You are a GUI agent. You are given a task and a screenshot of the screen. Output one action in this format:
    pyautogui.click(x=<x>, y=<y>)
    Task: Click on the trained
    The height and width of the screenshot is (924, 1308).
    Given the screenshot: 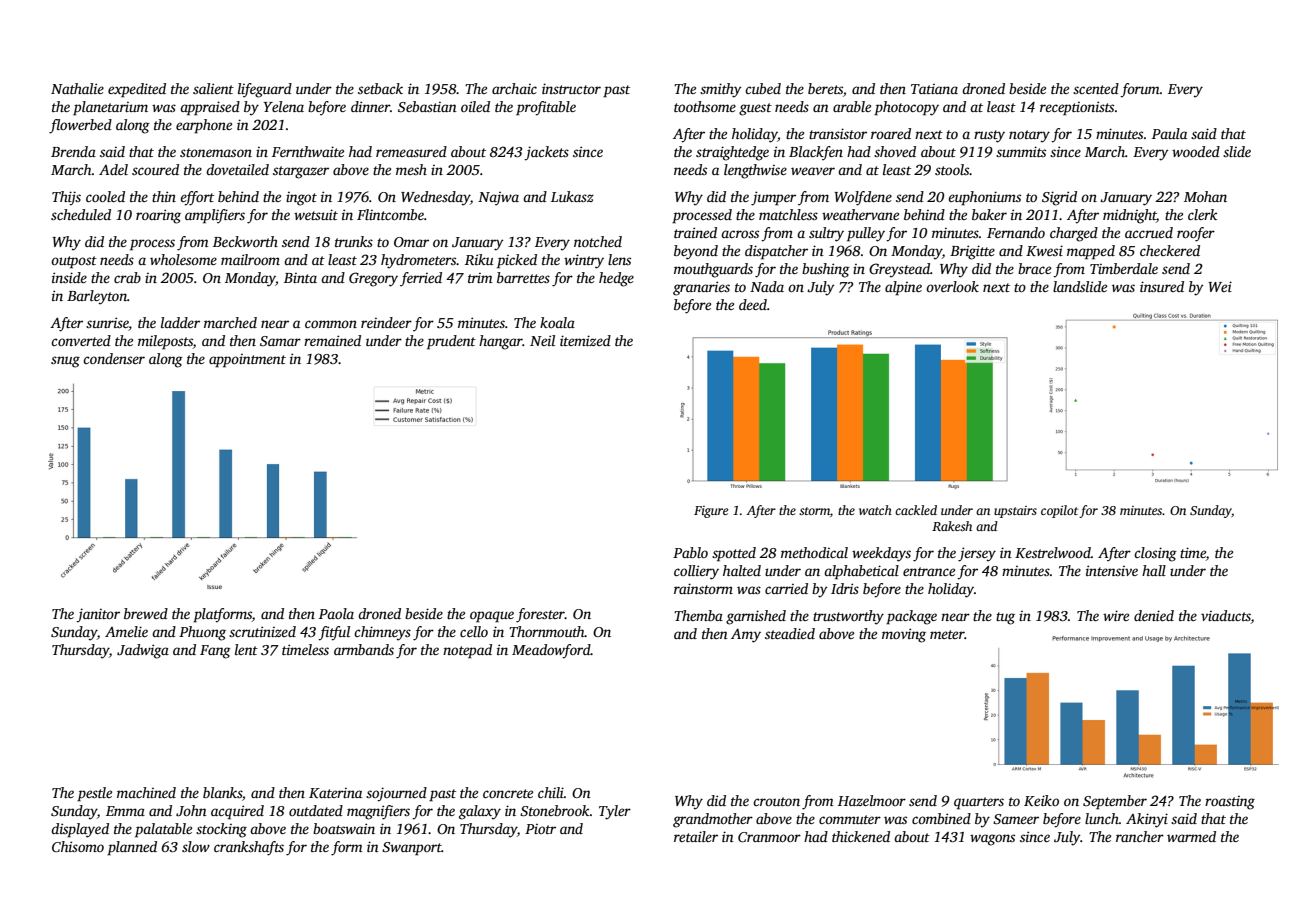 What is the action you would take?
    pyautogui.click(x=695, y=232)
